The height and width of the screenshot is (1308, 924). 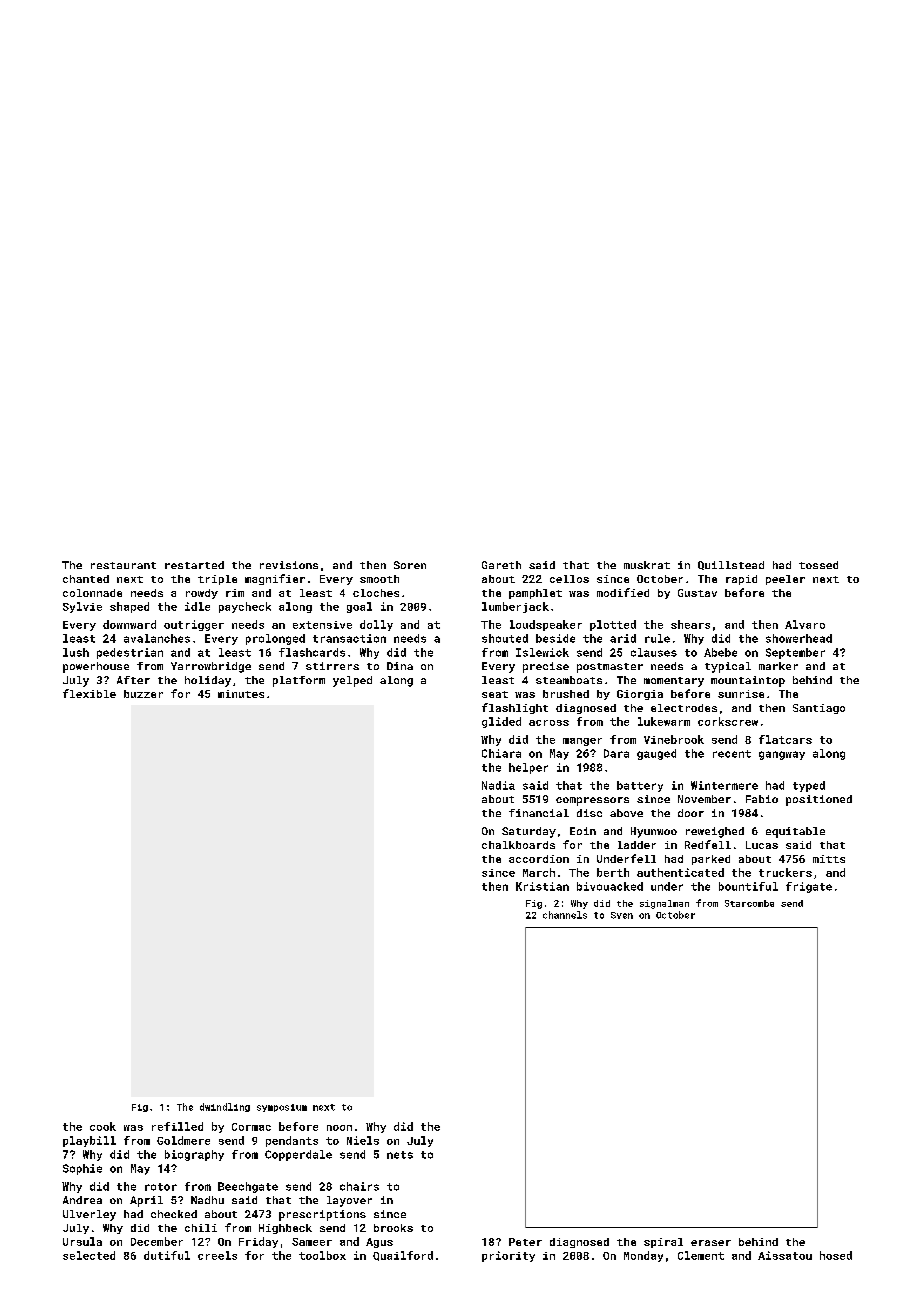 What do you see at coordinates (76, 652) in the screenshot?
I see `lush` at bounding box center [76, 652].
